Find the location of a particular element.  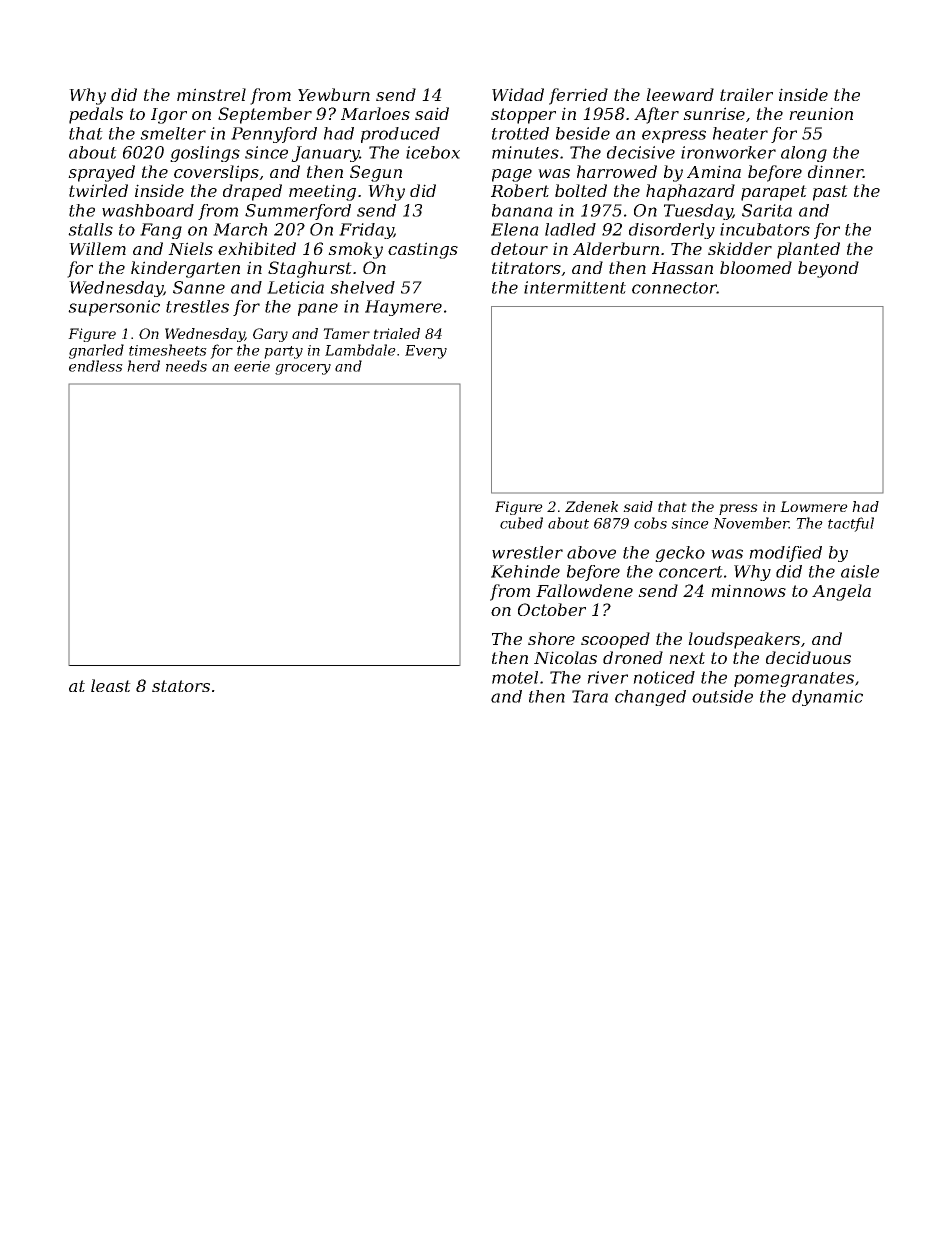

tactful is located at coordinates (851, 524).
